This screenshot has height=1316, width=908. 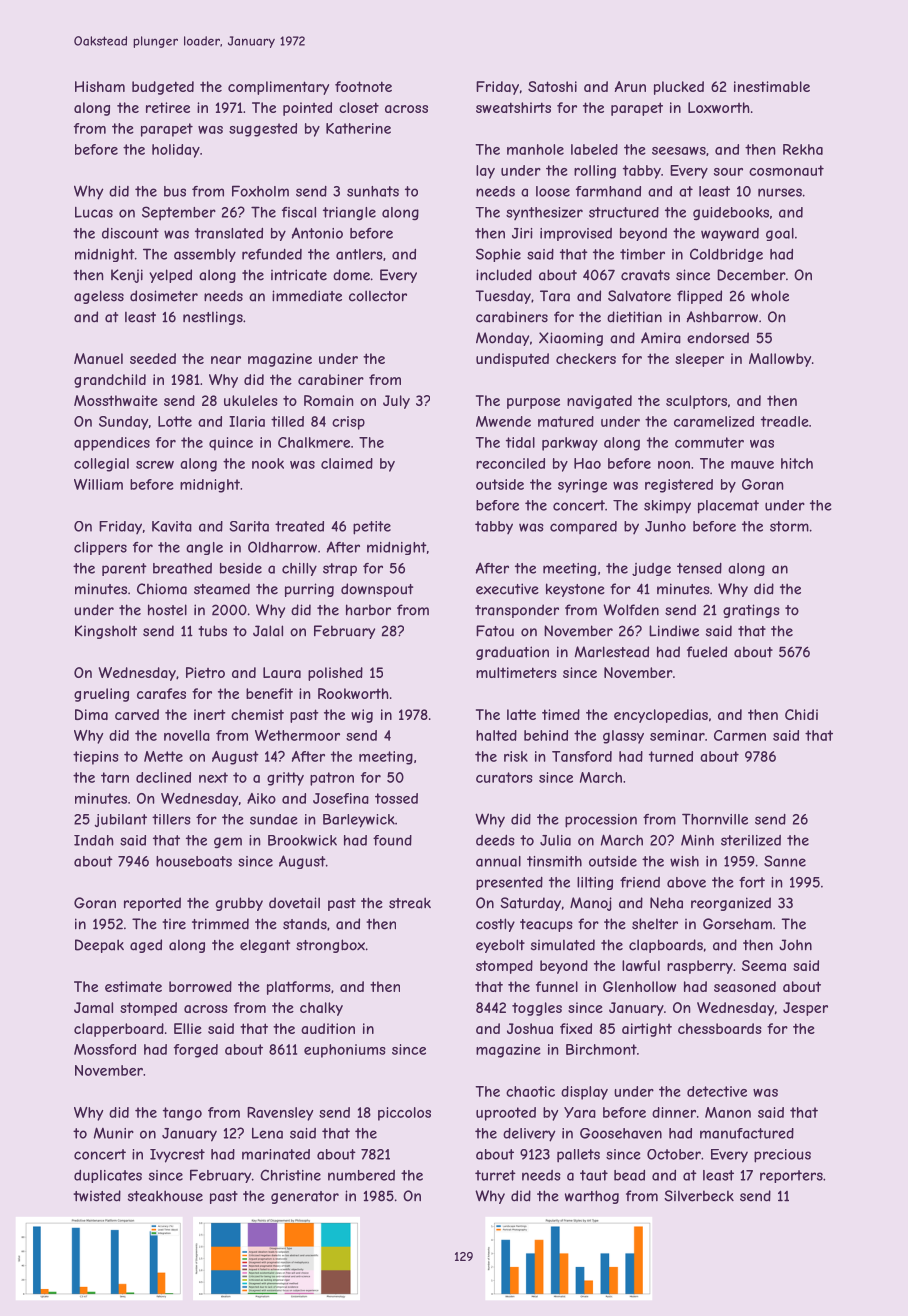 What do you see at coordinates (114, 1133) in the screenshot?
I see `Munir` at bounding box center [114, 1133].
